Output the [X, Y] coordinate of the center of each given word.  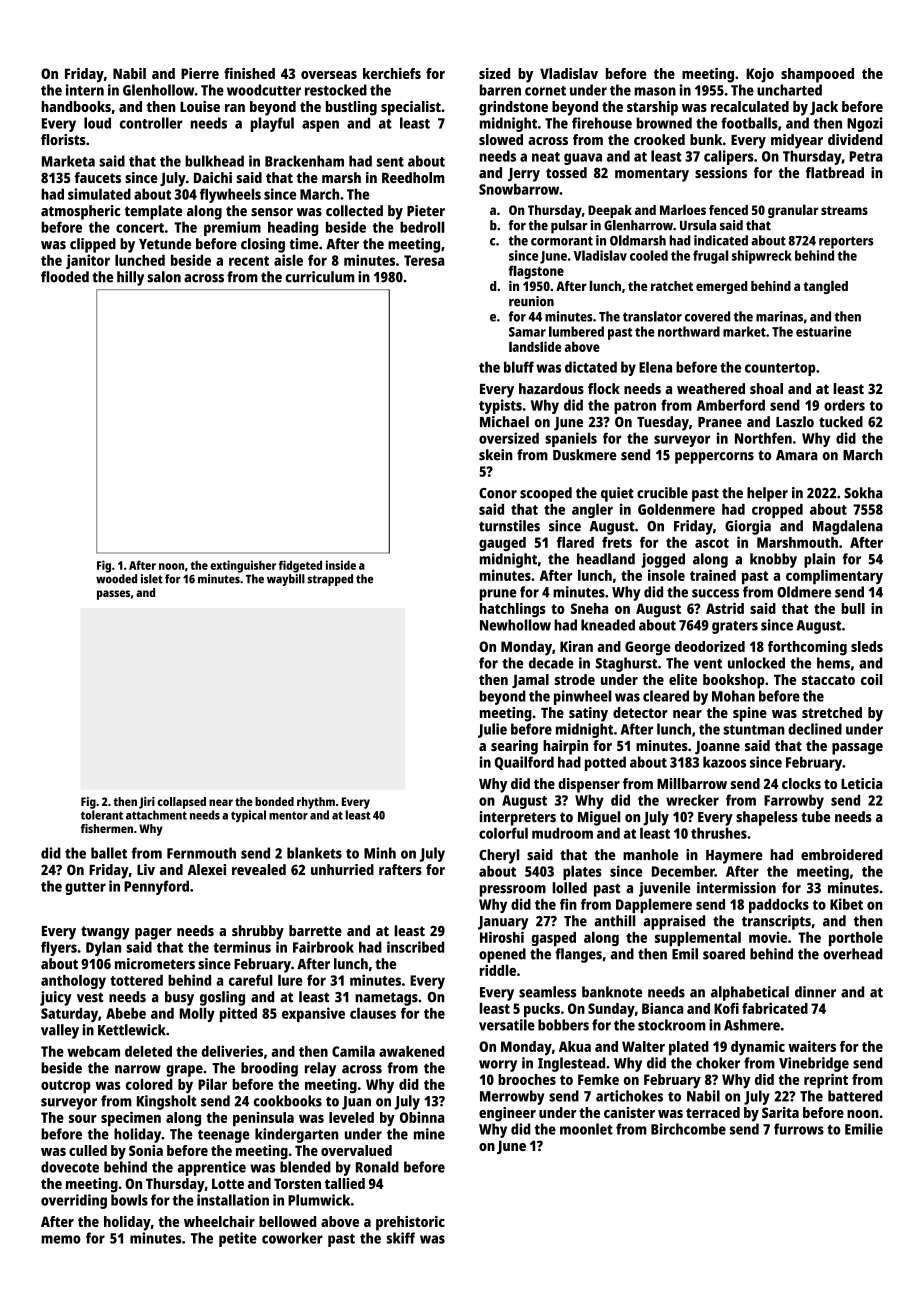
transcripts [776, 922]
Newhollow [515, 625]
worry [498, 1066]
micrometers [155, 964]
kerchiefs [392, 73]
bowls [129, 1200]
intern [85, 90]
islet [152, 579]
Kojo [760, 75]
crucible [662, 493]
